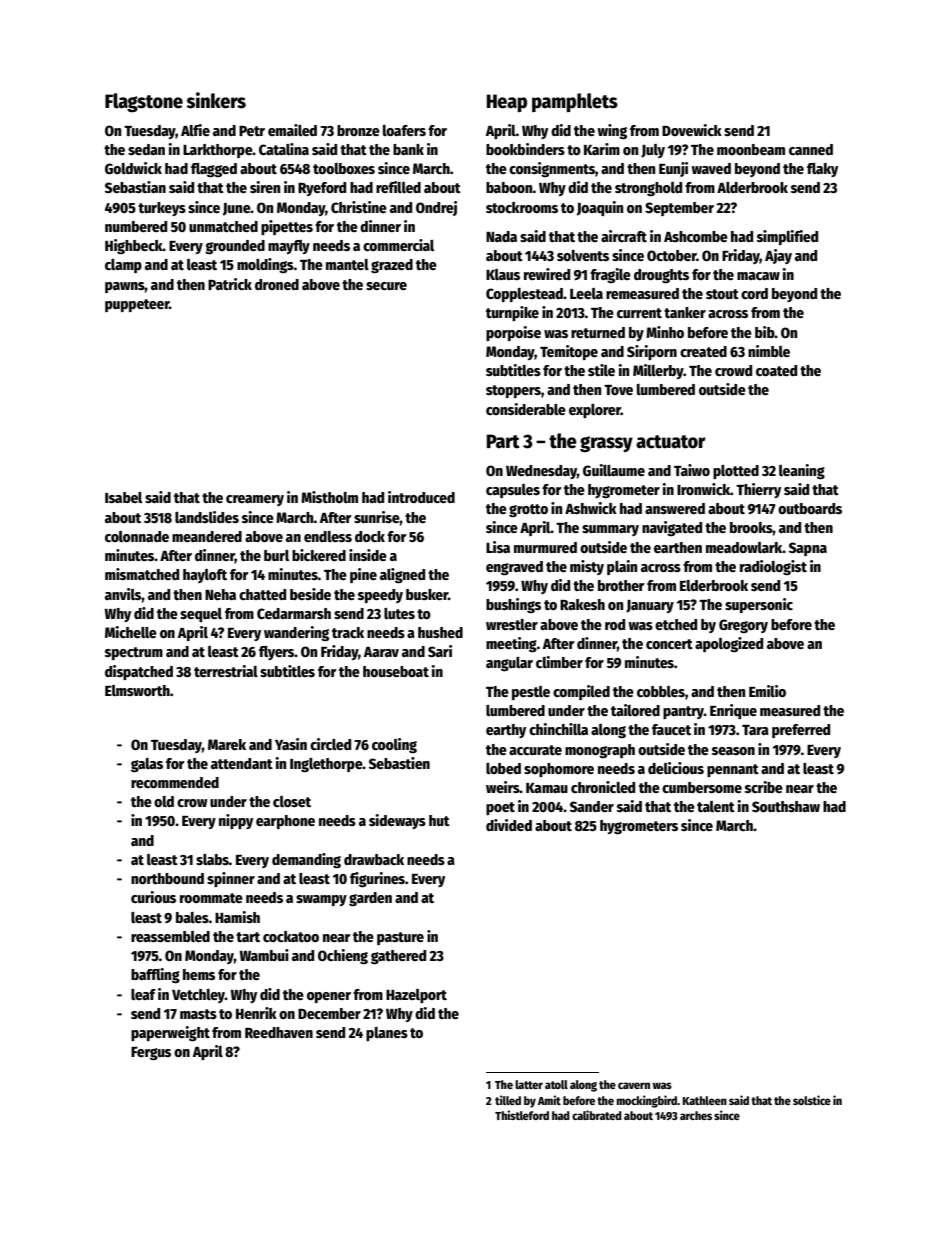 The height and width of the screenshot is (1233, 952). What do you see at coordinates (227, 744) in the screenshot?
I see `Marek` at bounding box center [227, 744].
